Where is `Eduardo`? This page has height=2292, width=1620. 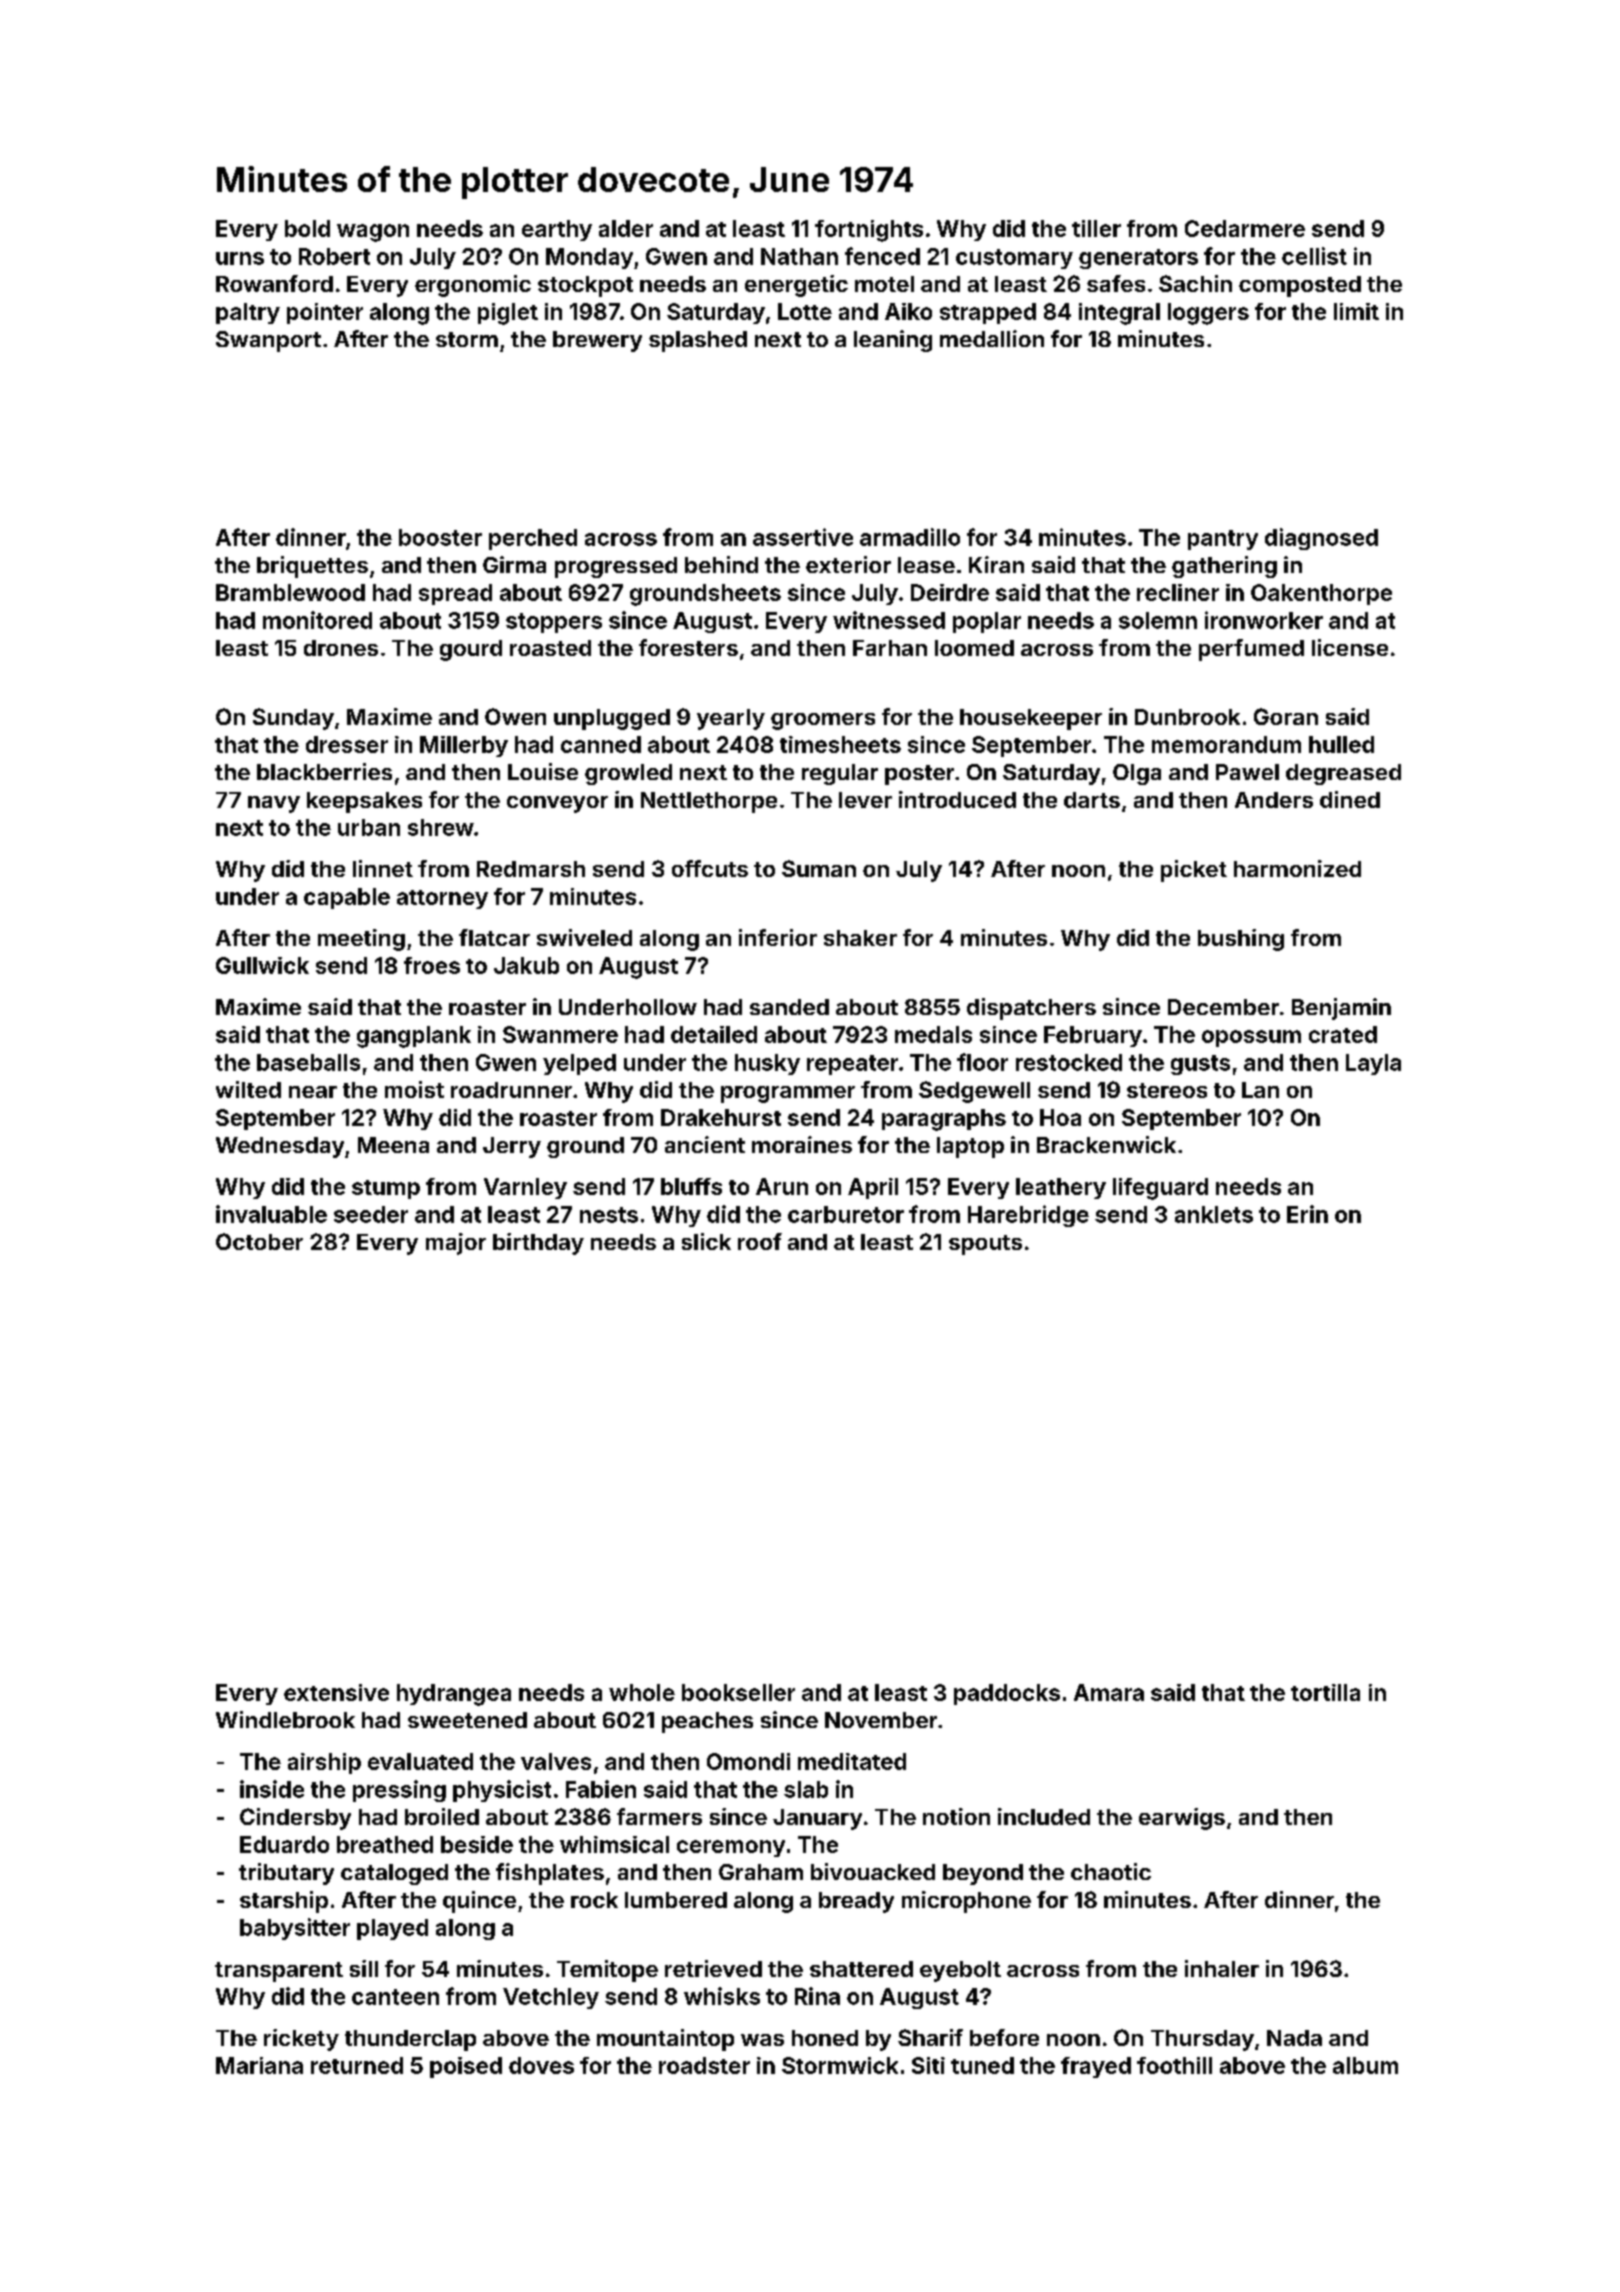 Eduardo is located at coordinates (284, 1844).
